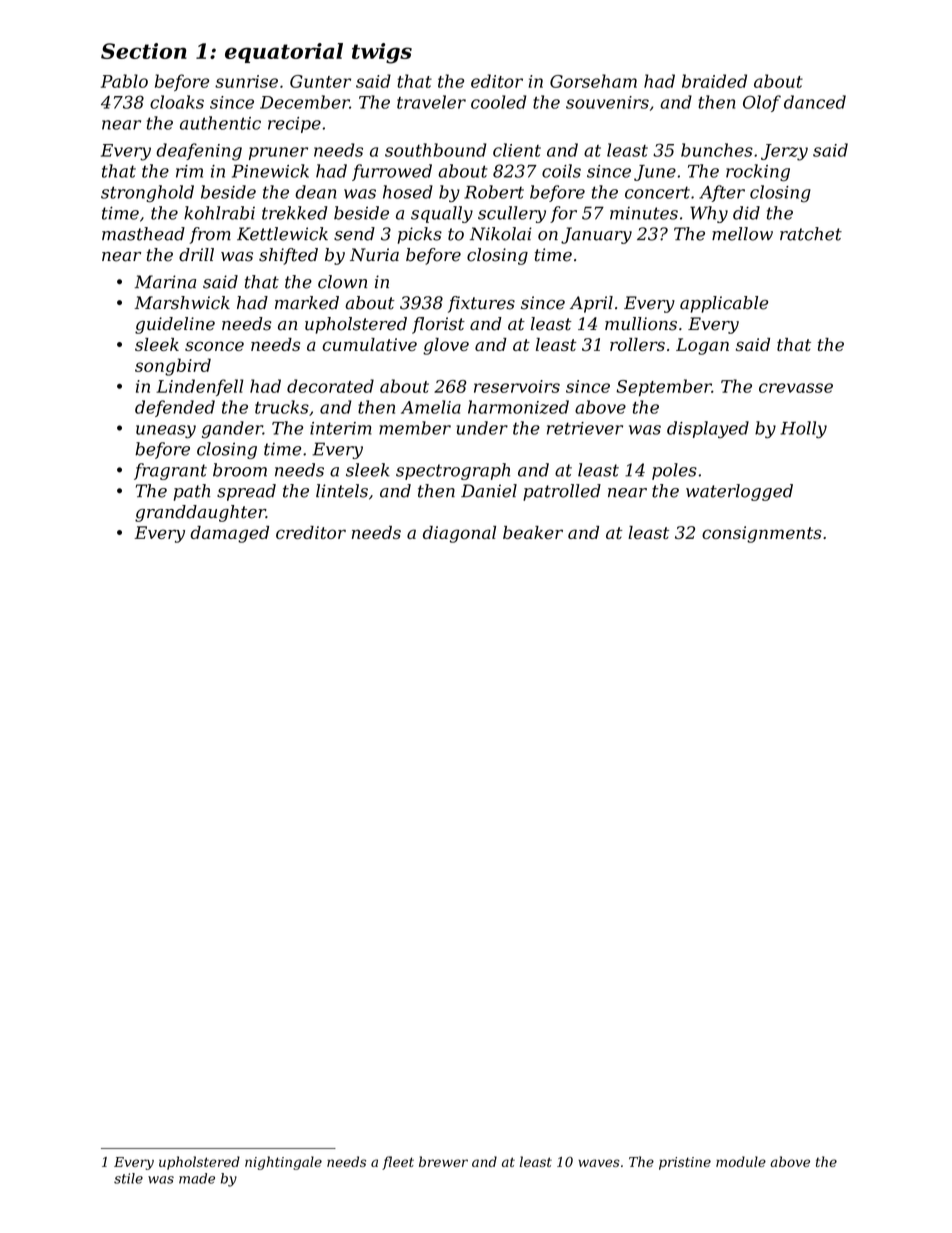 This document has height=1233, width=952. I want to click on module, so click(741, 1161).
